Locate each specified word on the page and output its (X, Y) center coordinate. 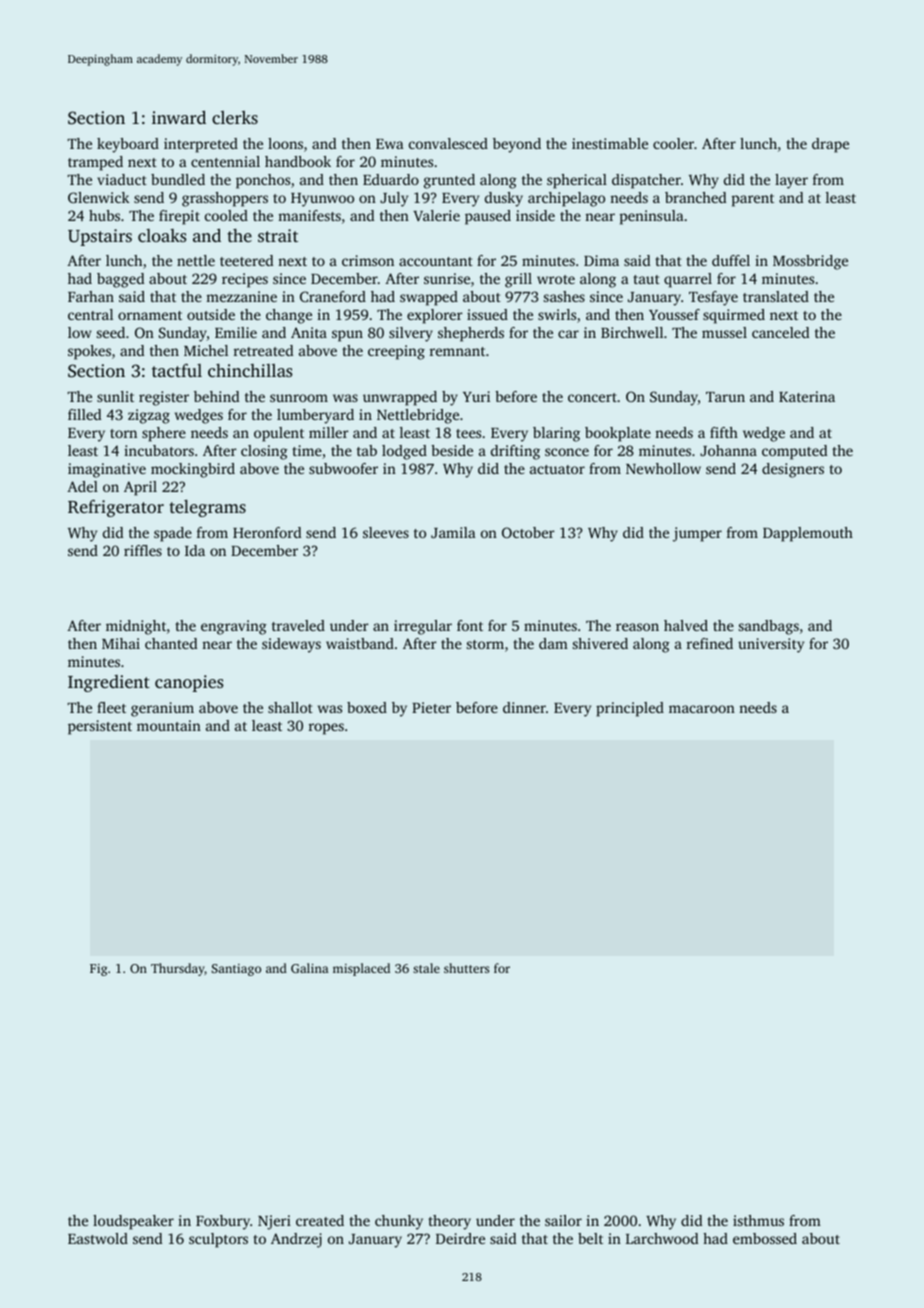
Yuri (476, 396)
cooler (673, 143)
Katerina (807, 396)
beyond (517, 145)
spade (173, 534)
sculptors (218, 1240)
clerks (235, 117)
